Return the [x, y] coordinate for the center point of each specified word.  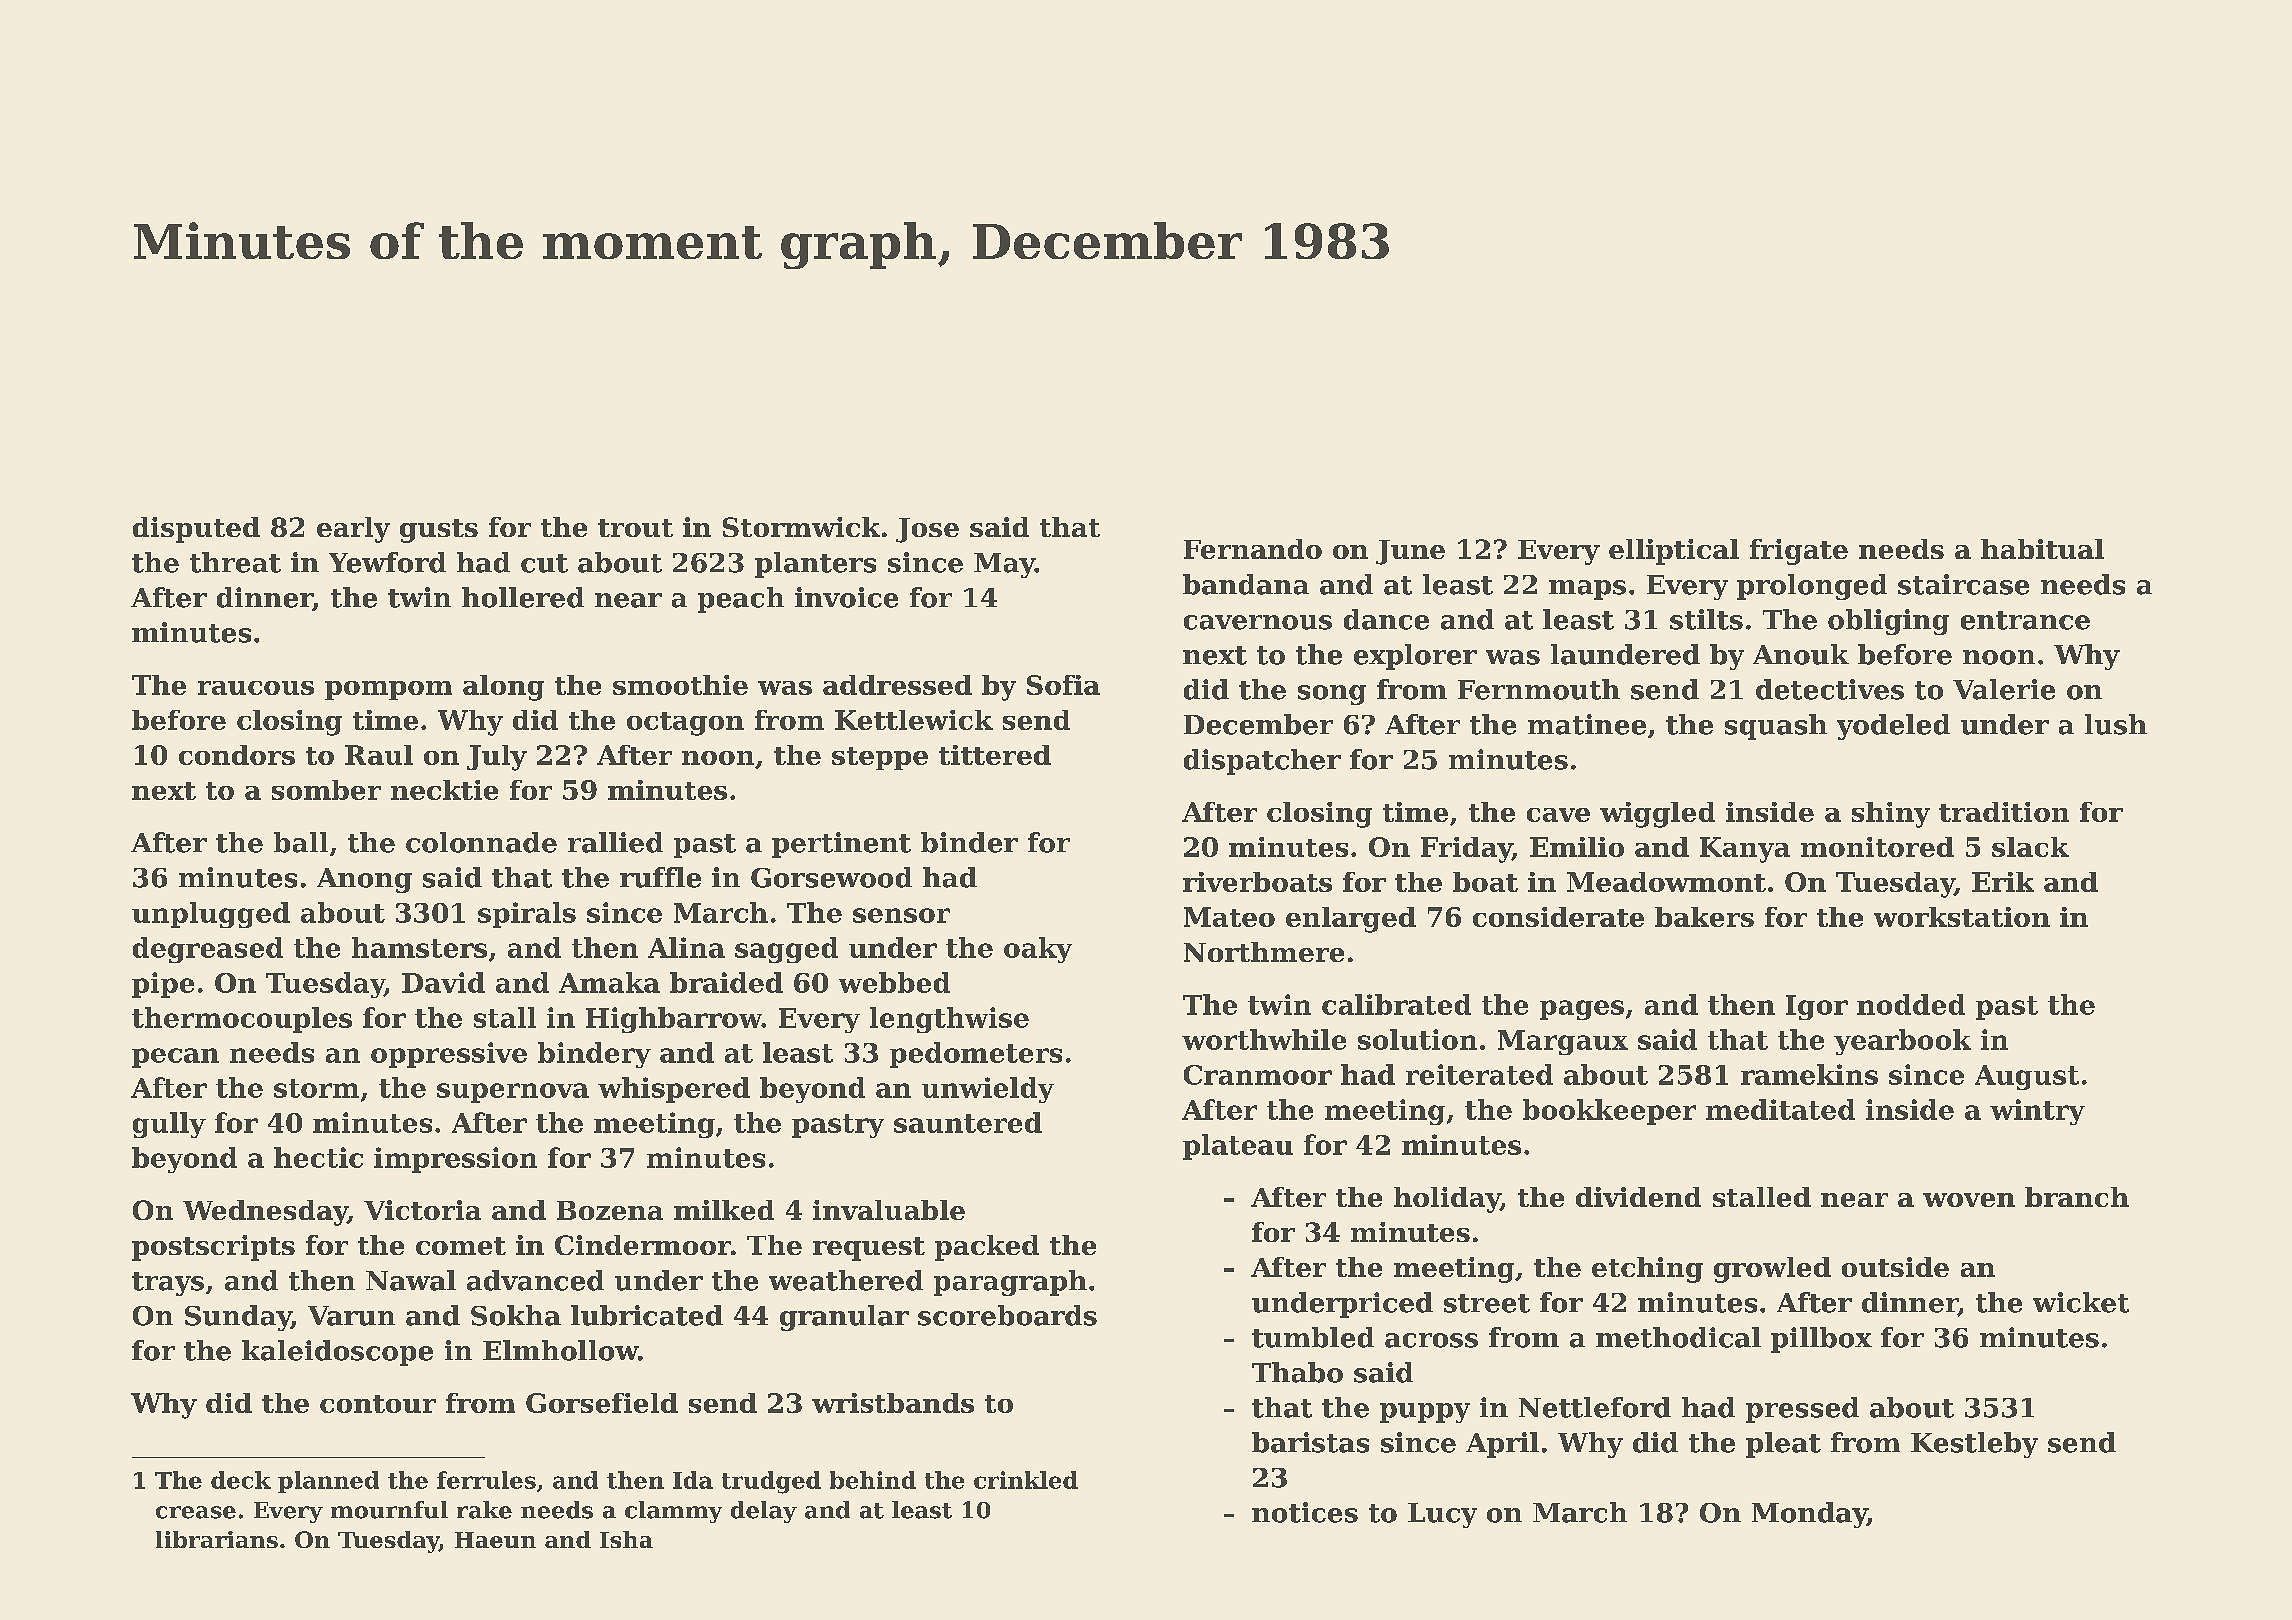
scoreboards [1007, 1315]
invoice [846, 597]
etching [1647, 1270]
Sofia [1063, 685]
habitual [2042, 549]
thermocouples [242, 1020]
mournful [389, 1510]
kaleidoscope [337, 1353]
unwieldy [988, 1090]
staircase [1963, 584]
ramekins [1809, 1074]
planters [815, 565]
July [497, 758]
